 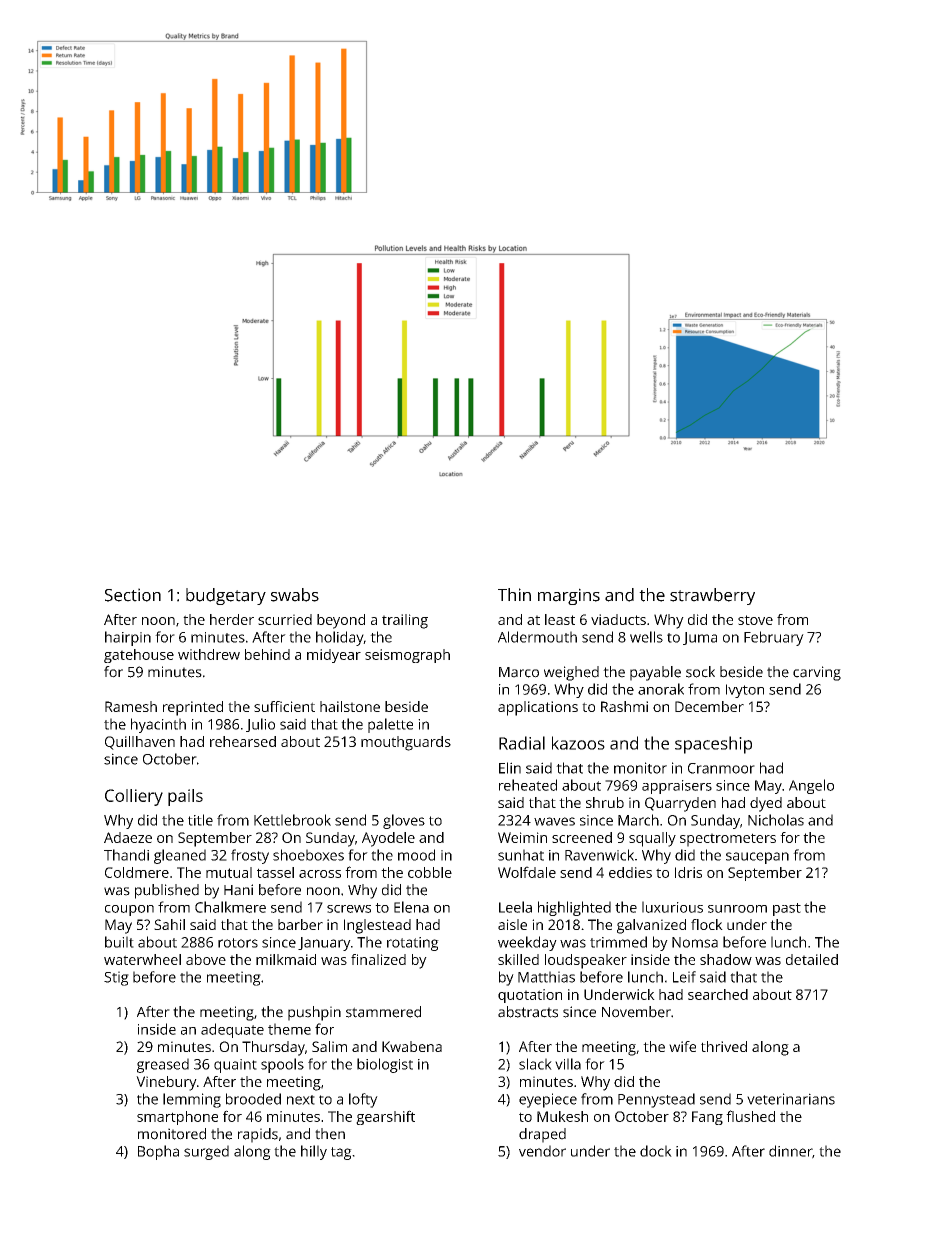 What do you see at coordinates (128, 837) in the screenshot?
I see `Adaeze` at bounding box center [128, 837].
